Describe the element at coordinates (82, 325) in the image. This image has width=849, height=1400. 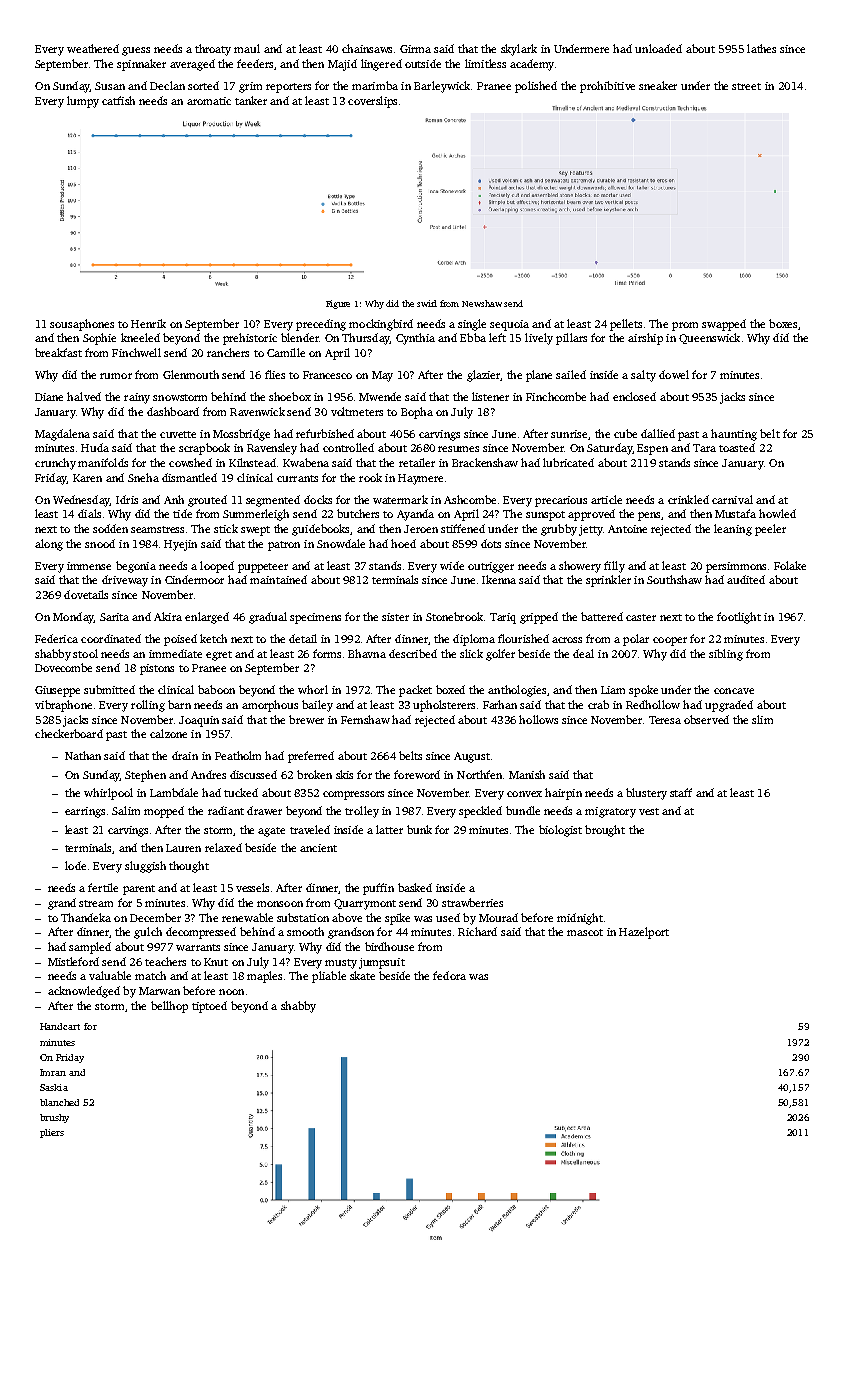
I see `sousaphones` at that location.
